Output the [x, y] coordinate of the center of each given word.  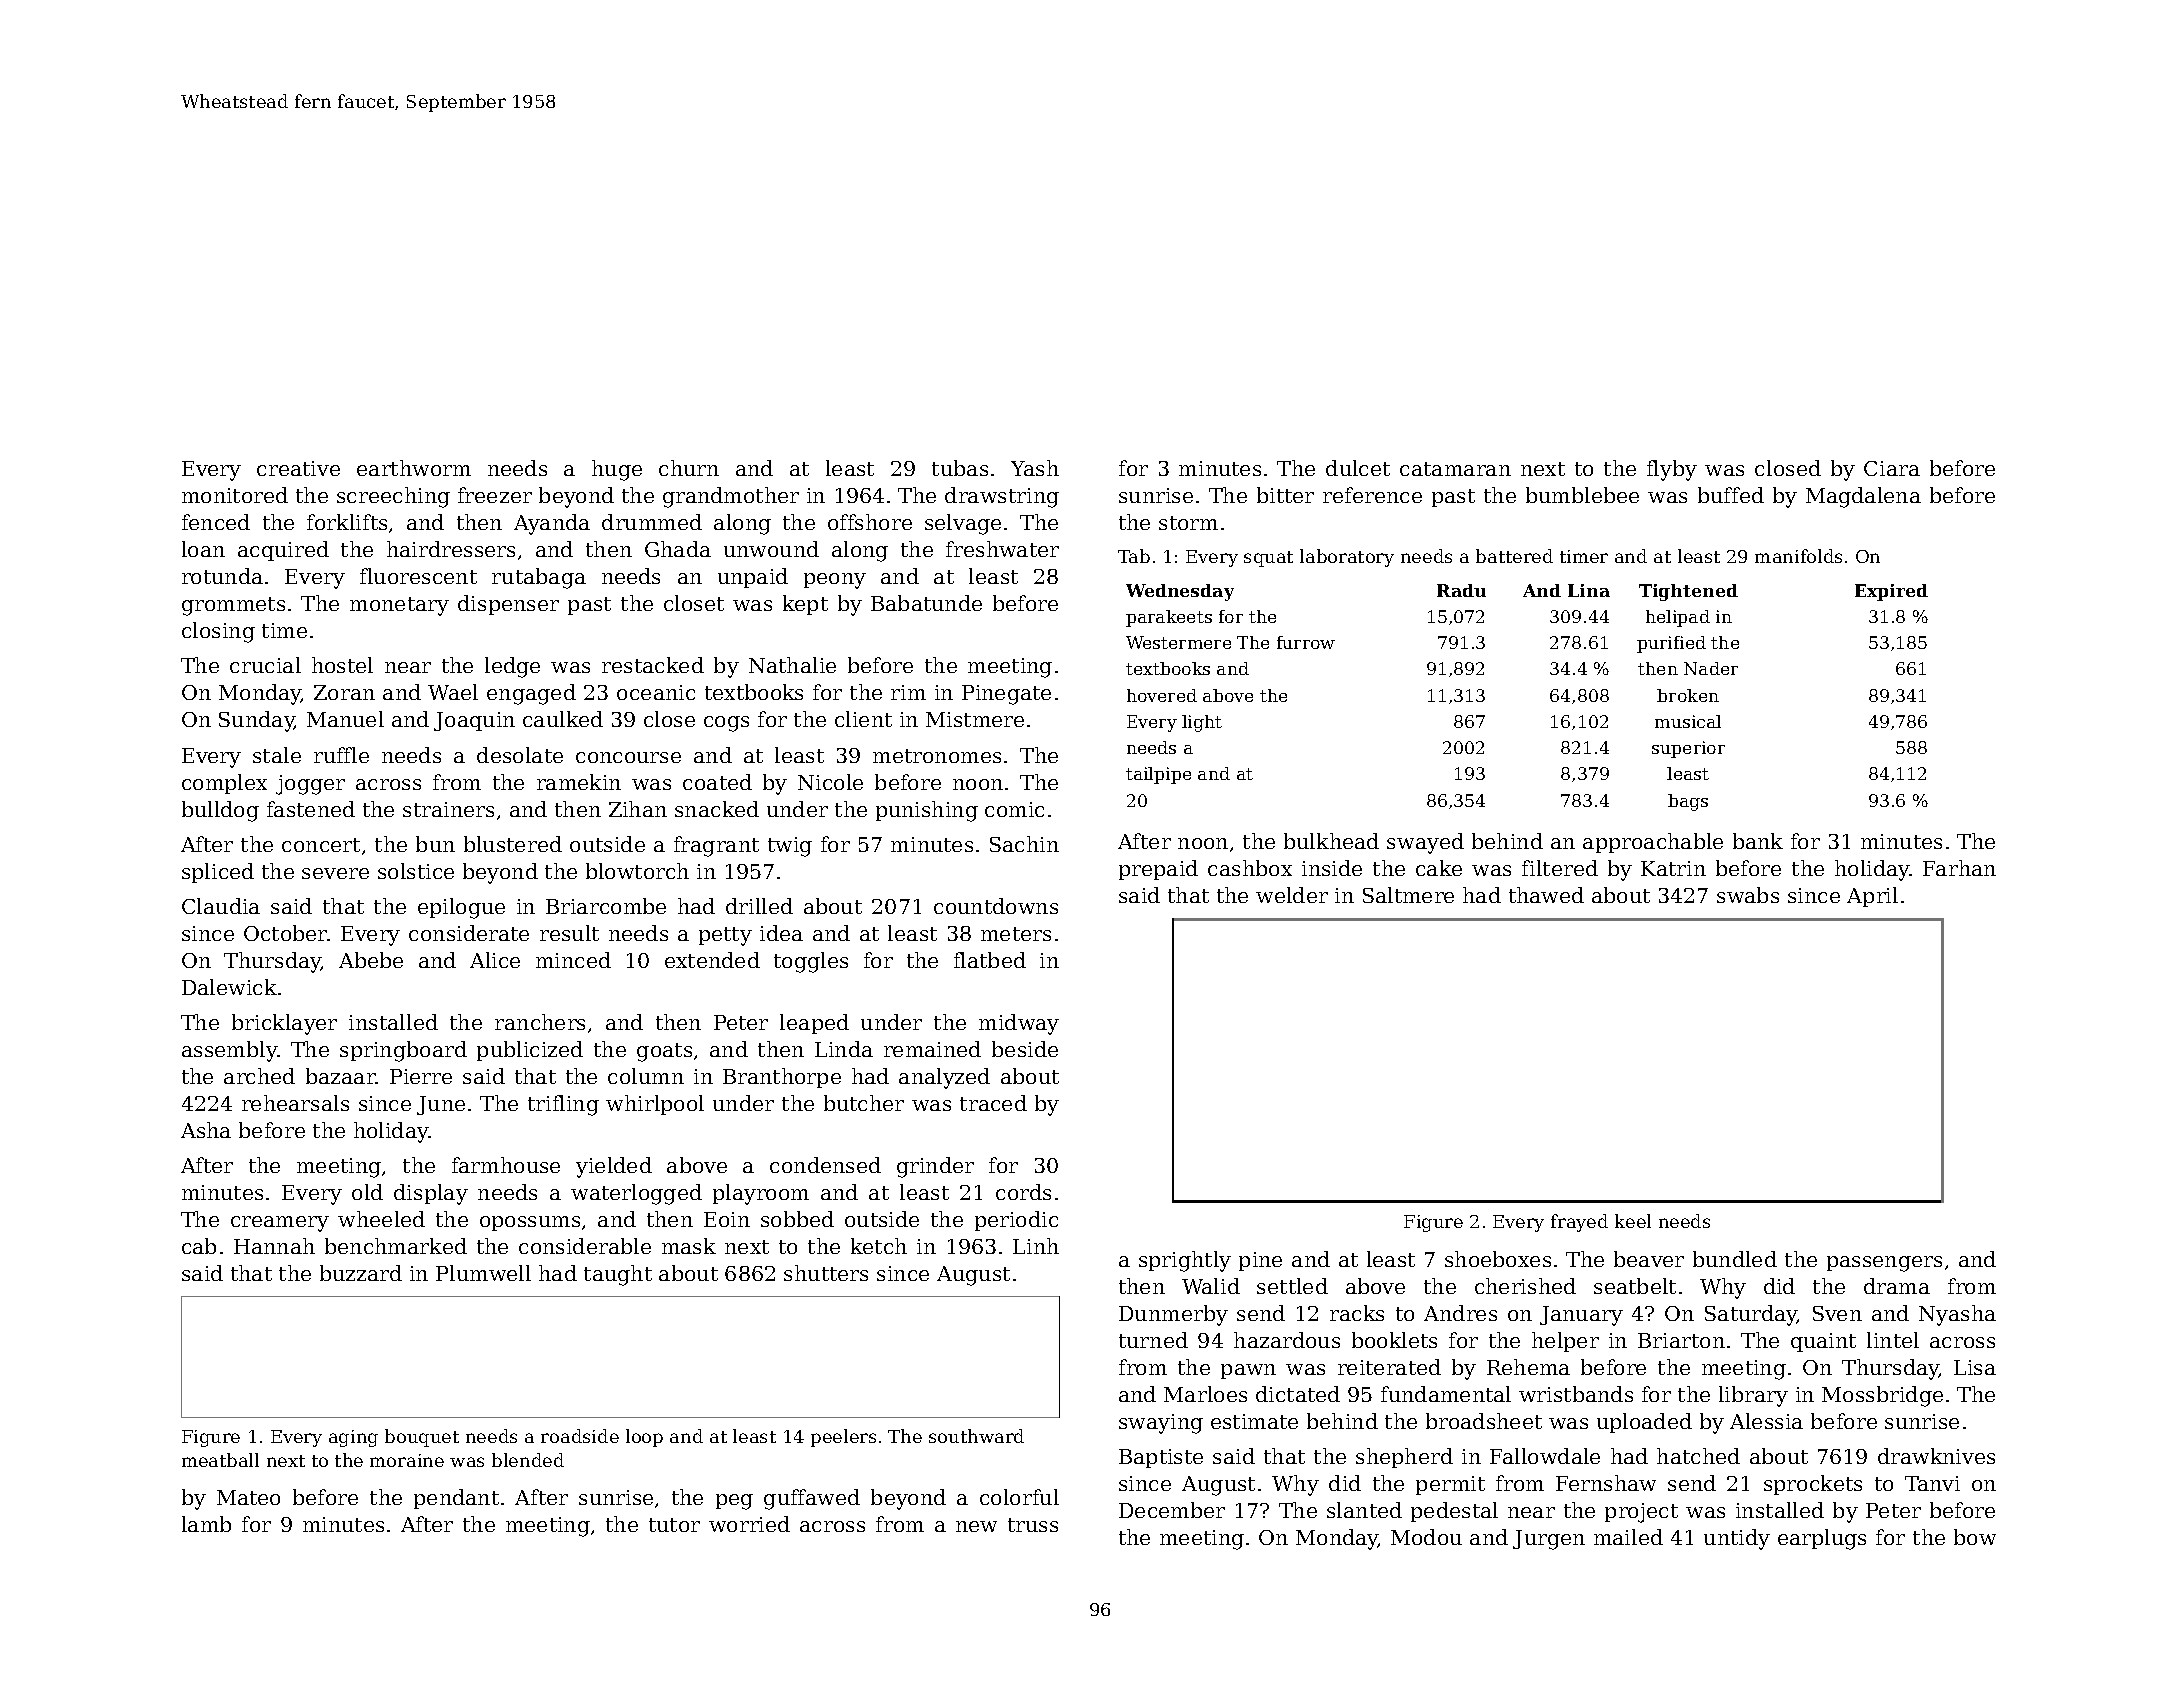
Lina [1589, 590]
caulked [563, 719]
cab [199, 1246]
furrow [1306, 642]
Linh [1036, 1246]
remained [932, 1049]
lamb [206, 1524]
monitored [235, 495]
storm [1188, 523]
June [441, 1105]
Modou [1426, 1537]
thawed [1546, 895]
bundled [1735, 1259]
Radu [1461, 590]
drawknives [1936, 1456]
